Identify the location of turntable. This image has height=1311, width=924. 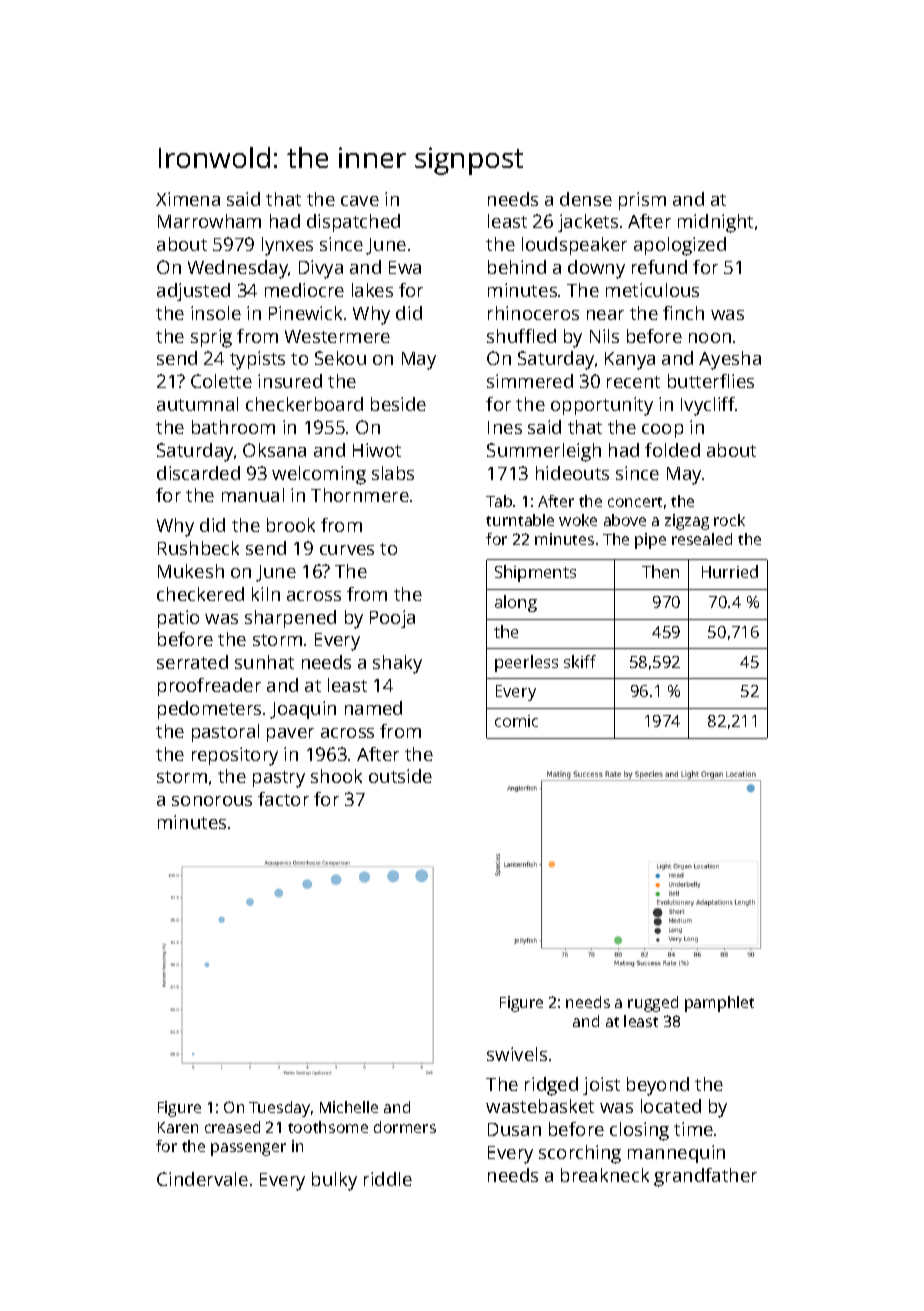
(520, 520).
